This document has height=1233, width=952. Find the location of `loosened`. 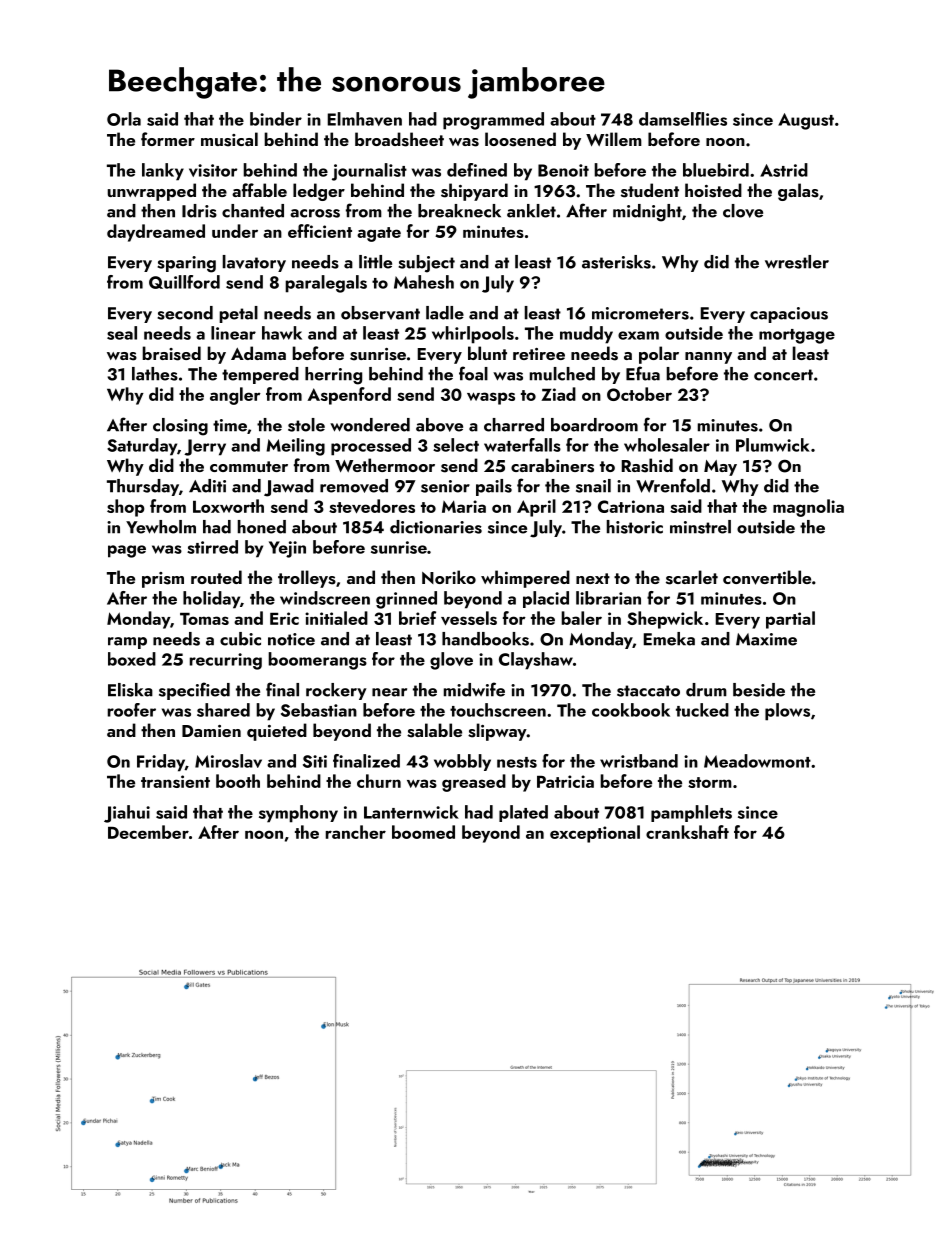

loosened is located at coordinates (520, 139).
